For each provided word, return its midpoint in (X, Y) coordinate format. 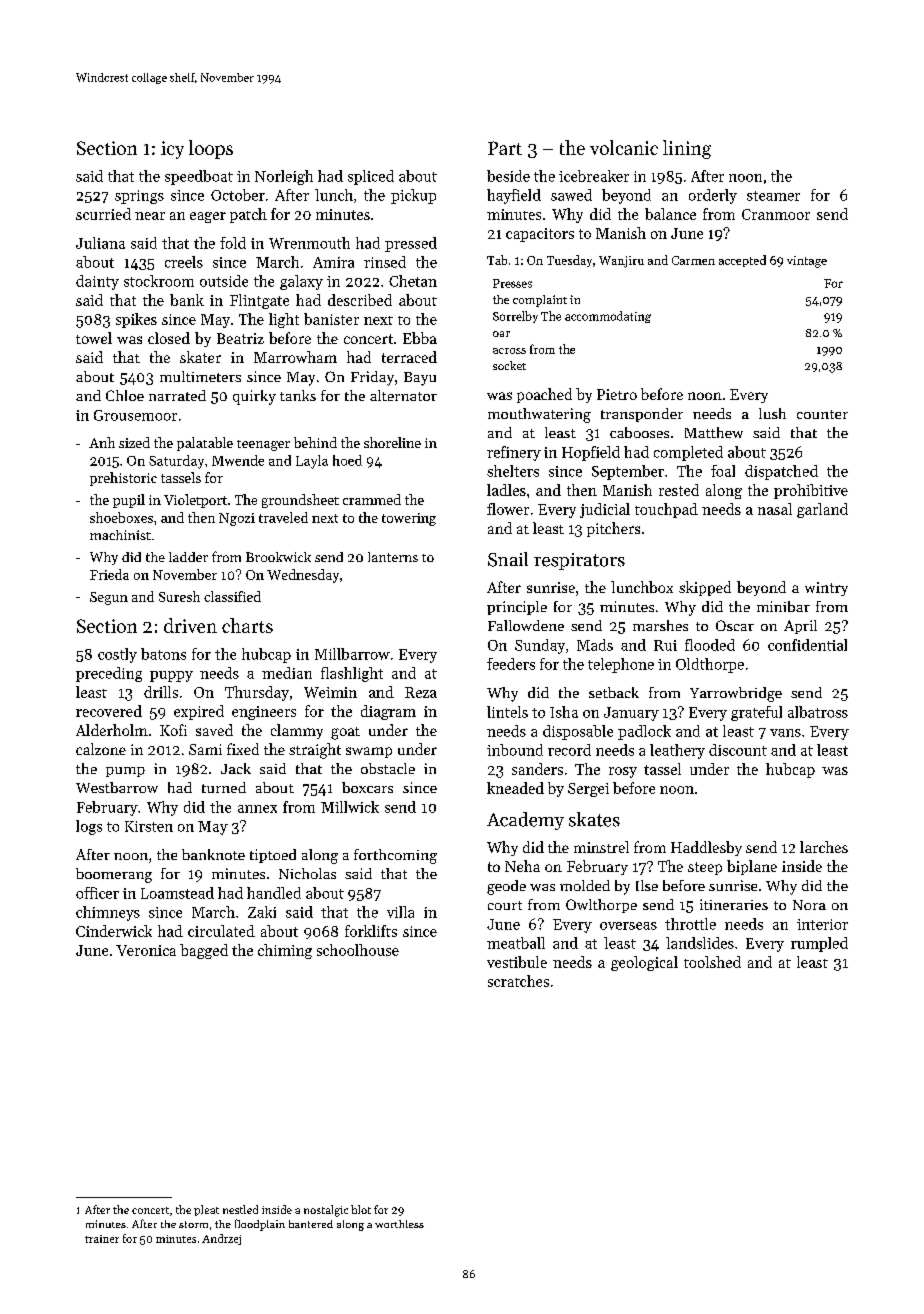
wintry (826, 589)
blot (361, 1209)
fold (233, 243)
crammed (372, 499)
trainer (102, 1239)
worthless (399, 1224)
